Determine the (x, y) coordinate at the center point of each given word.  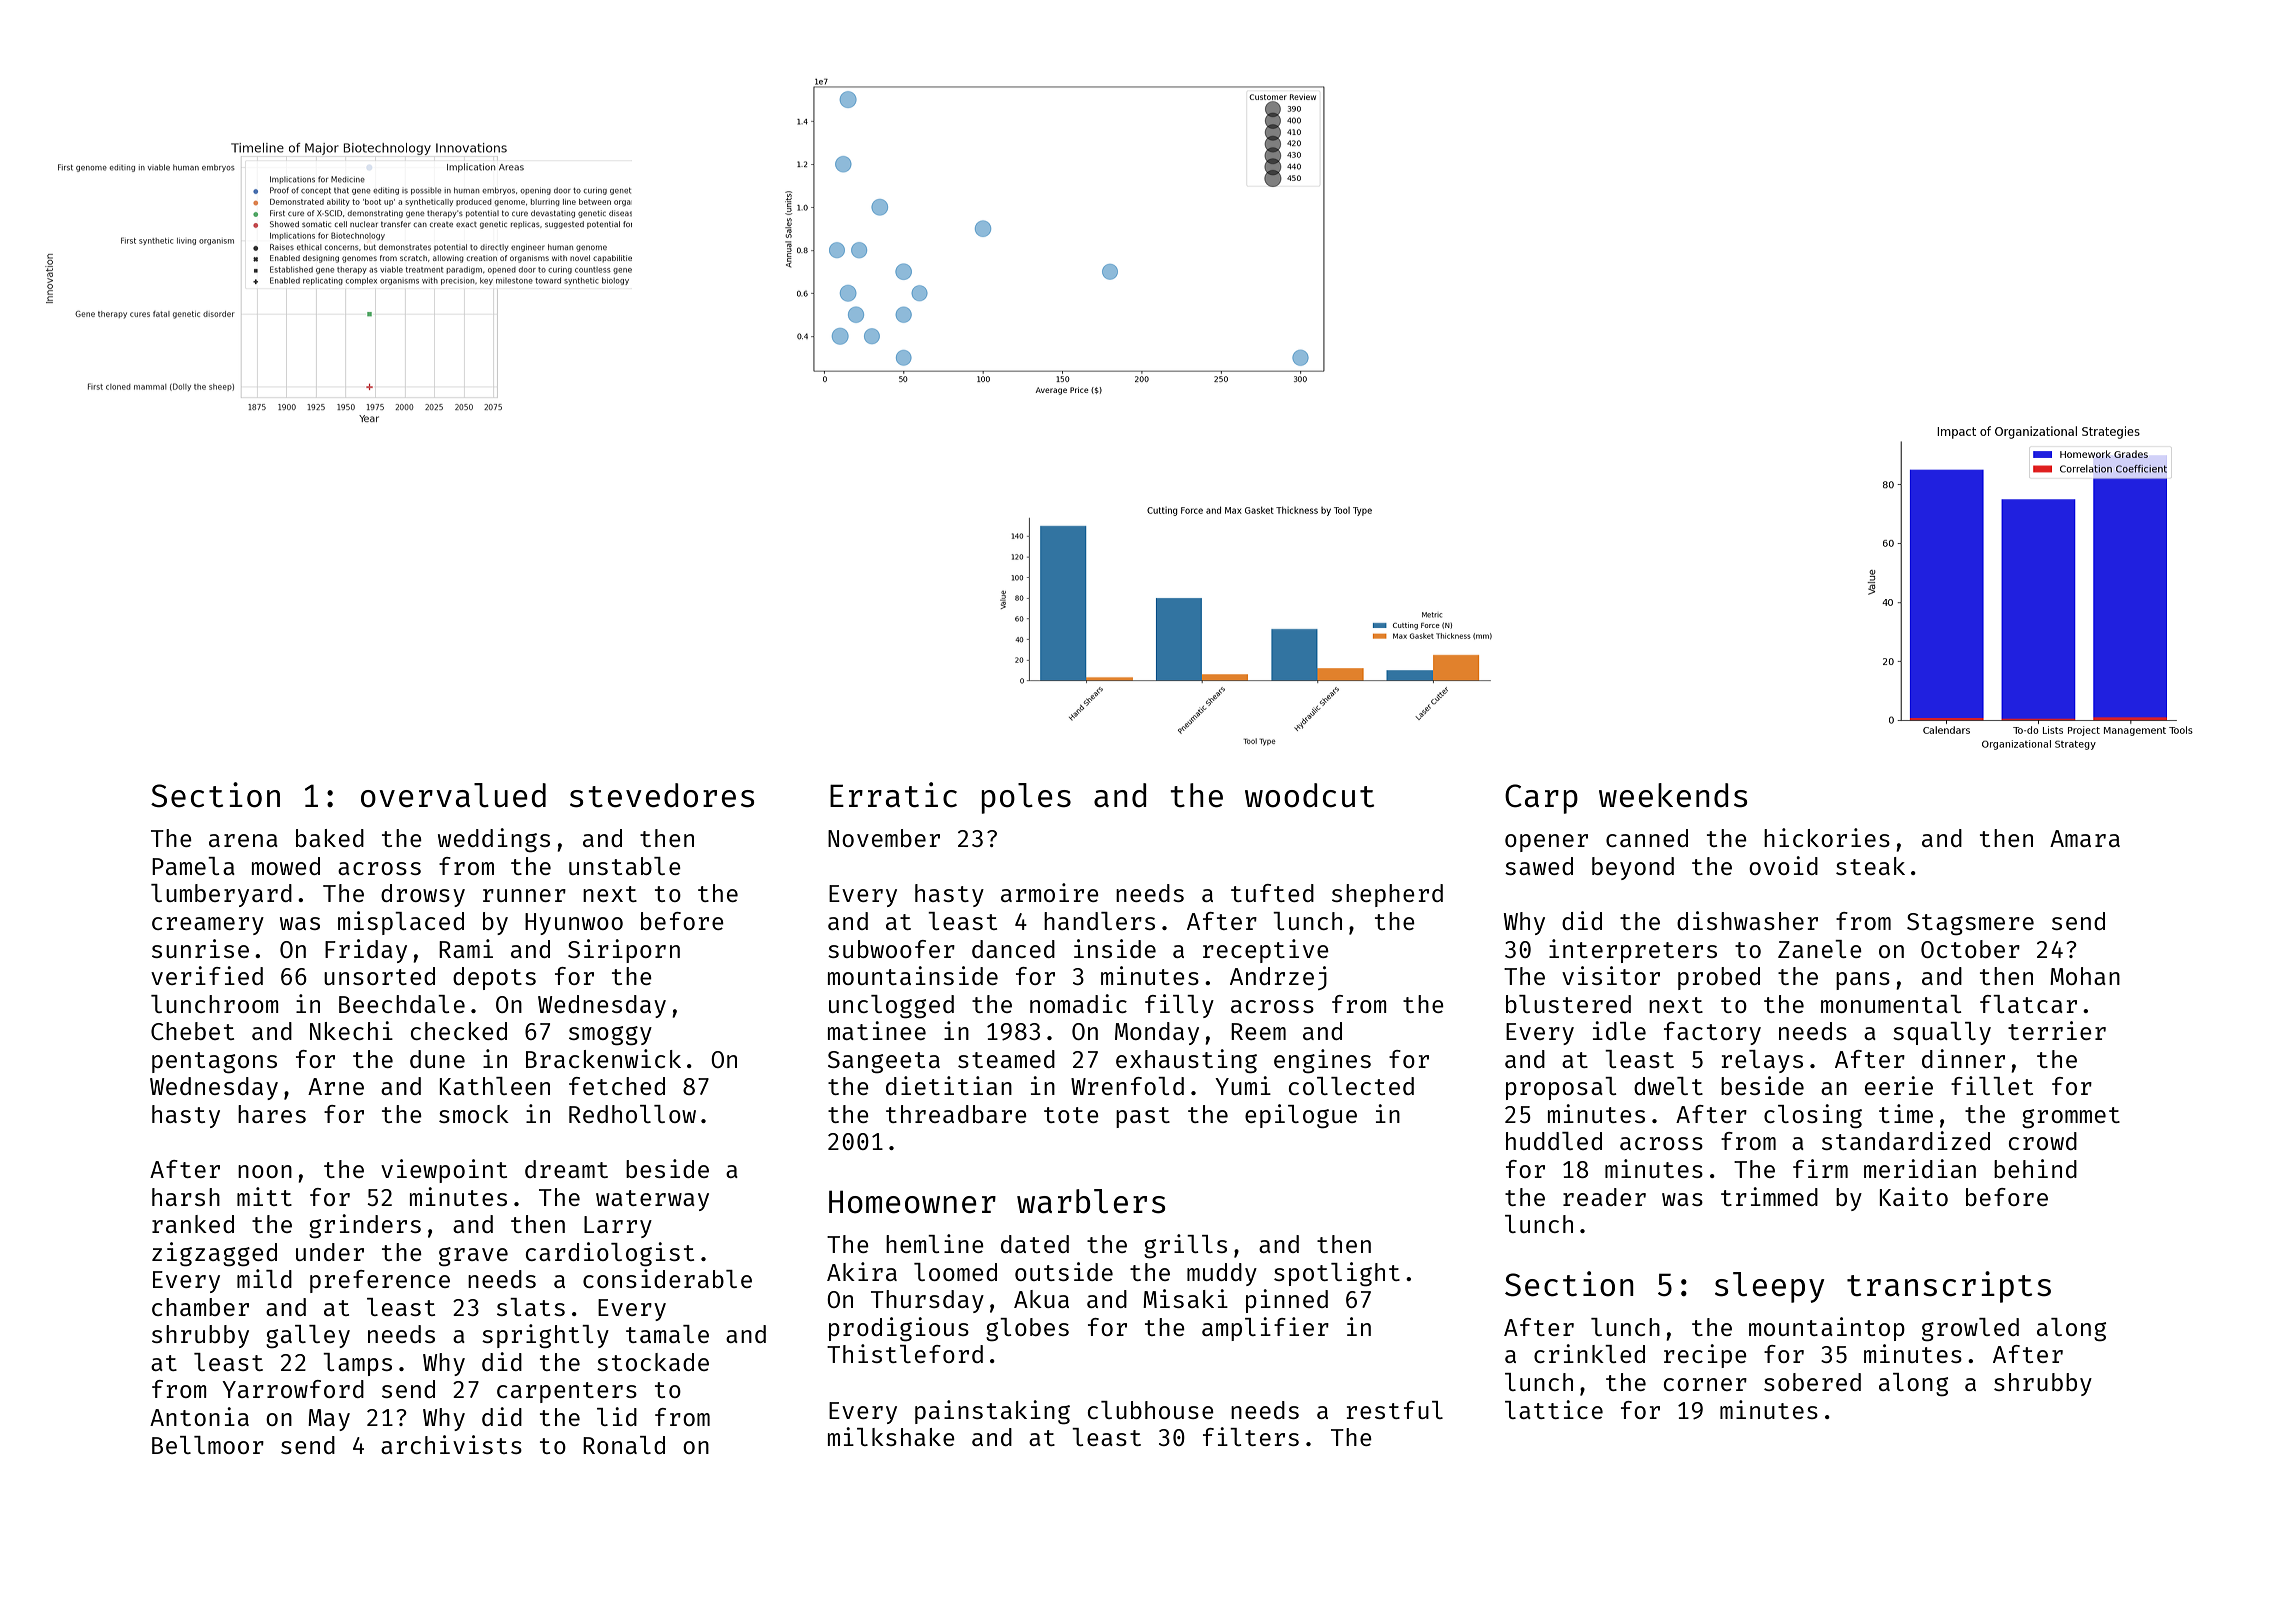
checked (459, 1031)
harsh (186, 1197)
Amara (2085, 838)
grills (1185, 1246)
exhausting (1186, 1061)
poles (1026, 798)
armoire (1050, 892)
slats (531, 1307)
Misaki (1185, 1298)
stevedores (662, 795)
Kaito (1913, 1196)
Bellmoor (208, 1445)
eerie (1899, 1085)
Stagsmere (1970, 924)
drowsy (423, 895)
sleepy (1769, 1287)
